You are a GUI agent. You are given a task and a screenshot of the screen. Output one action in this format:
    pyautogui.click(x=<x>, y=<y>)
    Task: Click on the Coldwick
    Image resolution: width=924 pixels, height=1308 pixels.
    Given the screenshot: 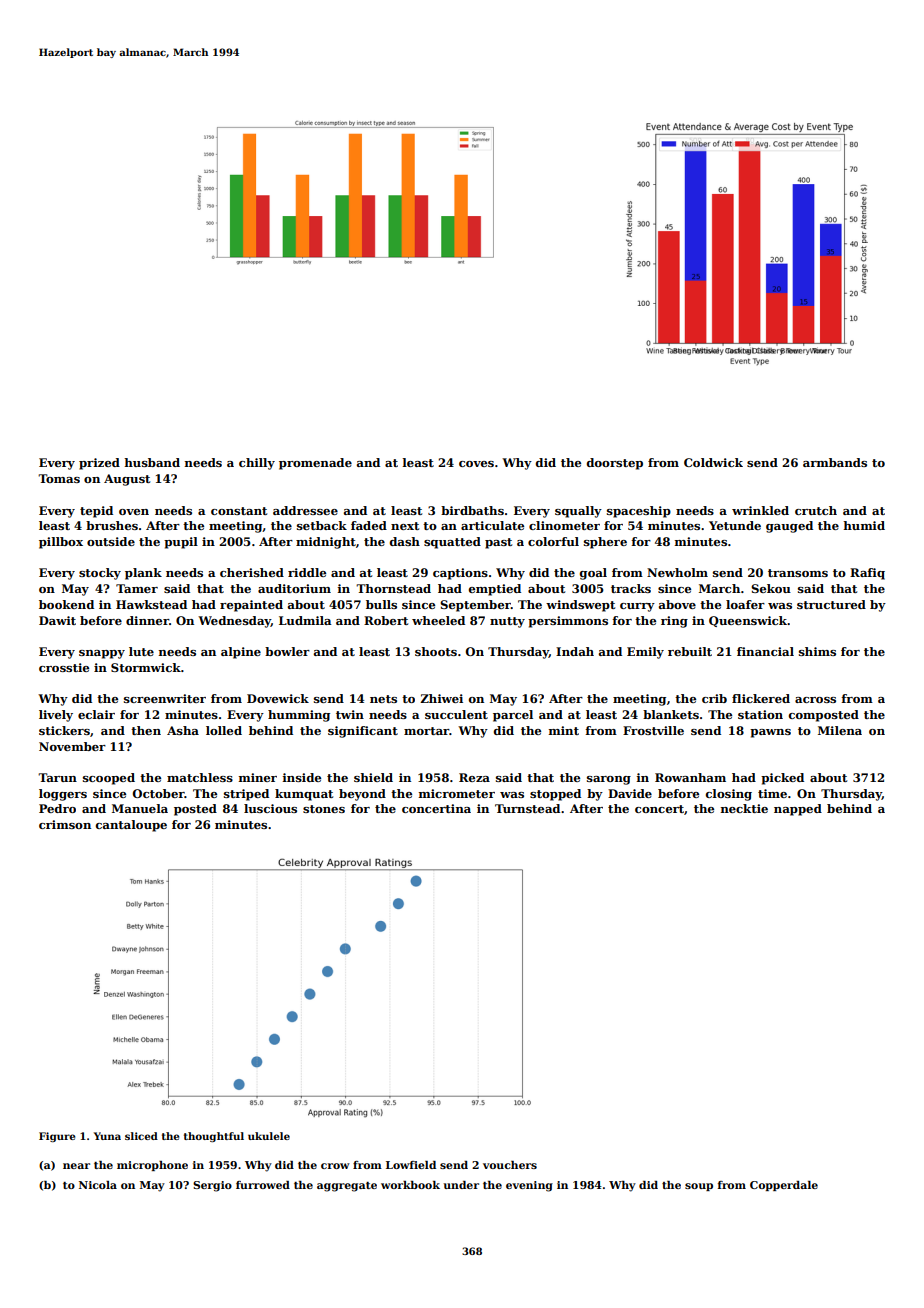 What is the action you would take?
    pyautogui.click(x=713, y=462)
